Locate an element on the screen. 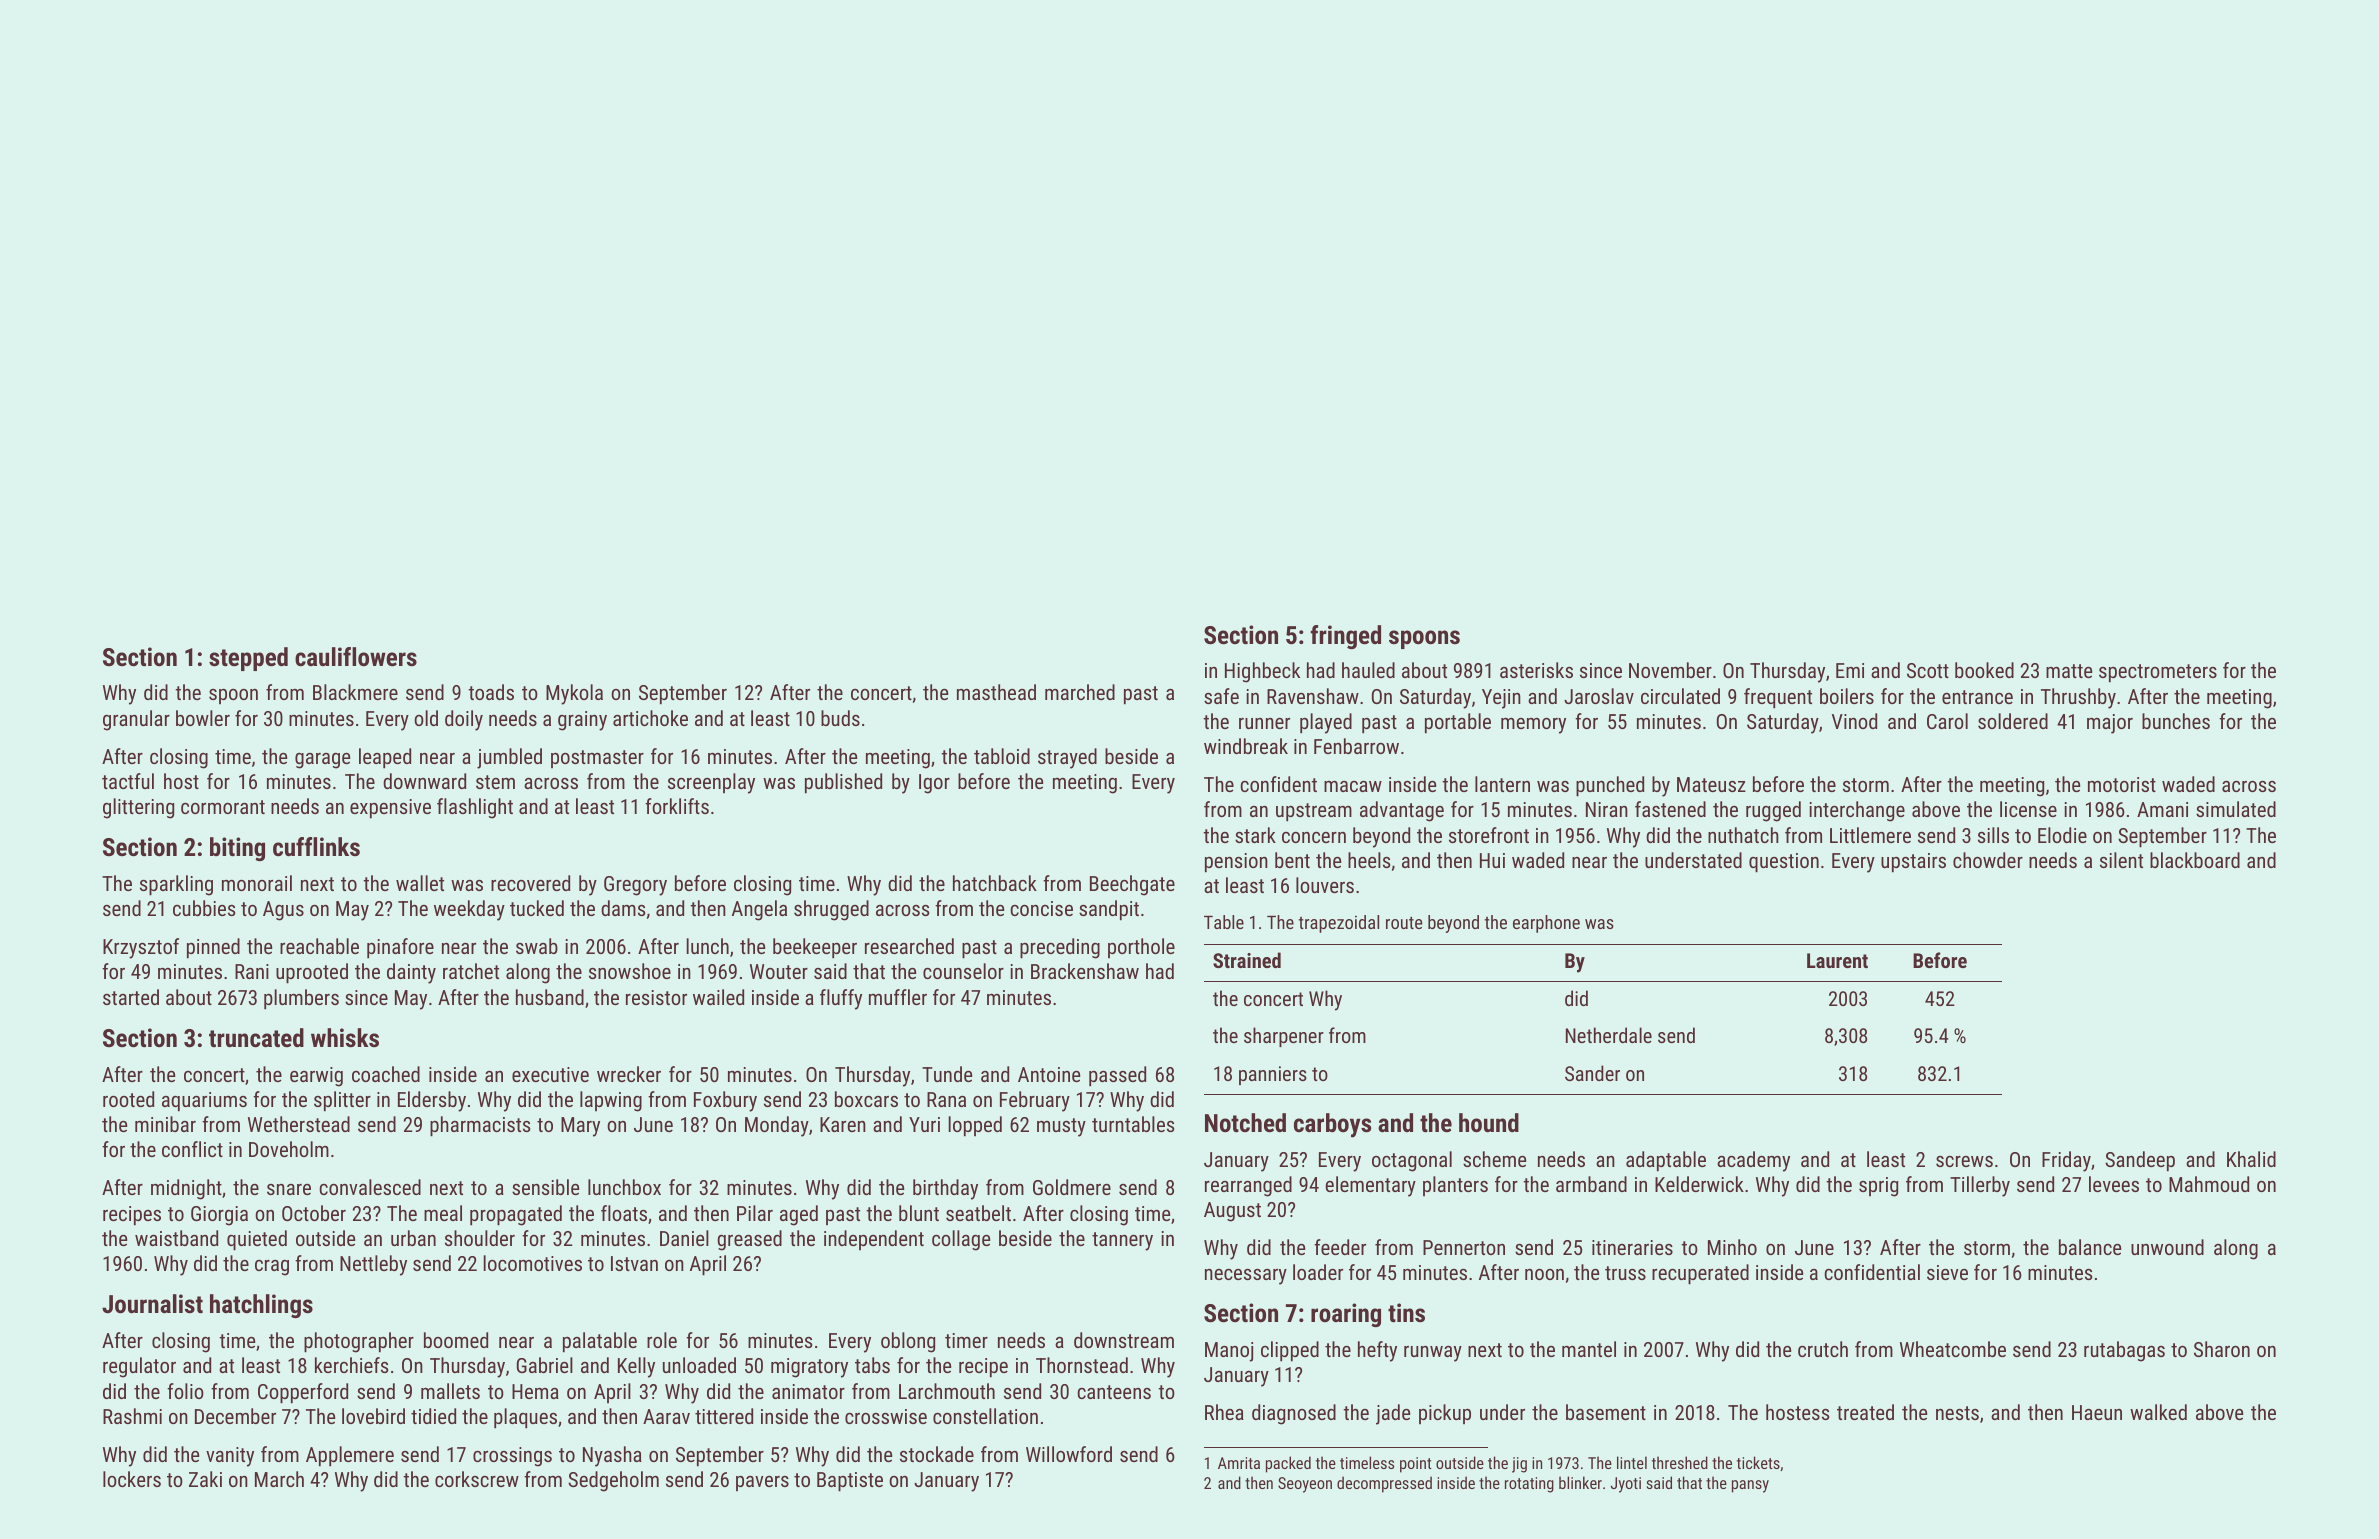 The height and width of the screenshot is (1539, 2379). stepped is located at coordinates (248, 659).
